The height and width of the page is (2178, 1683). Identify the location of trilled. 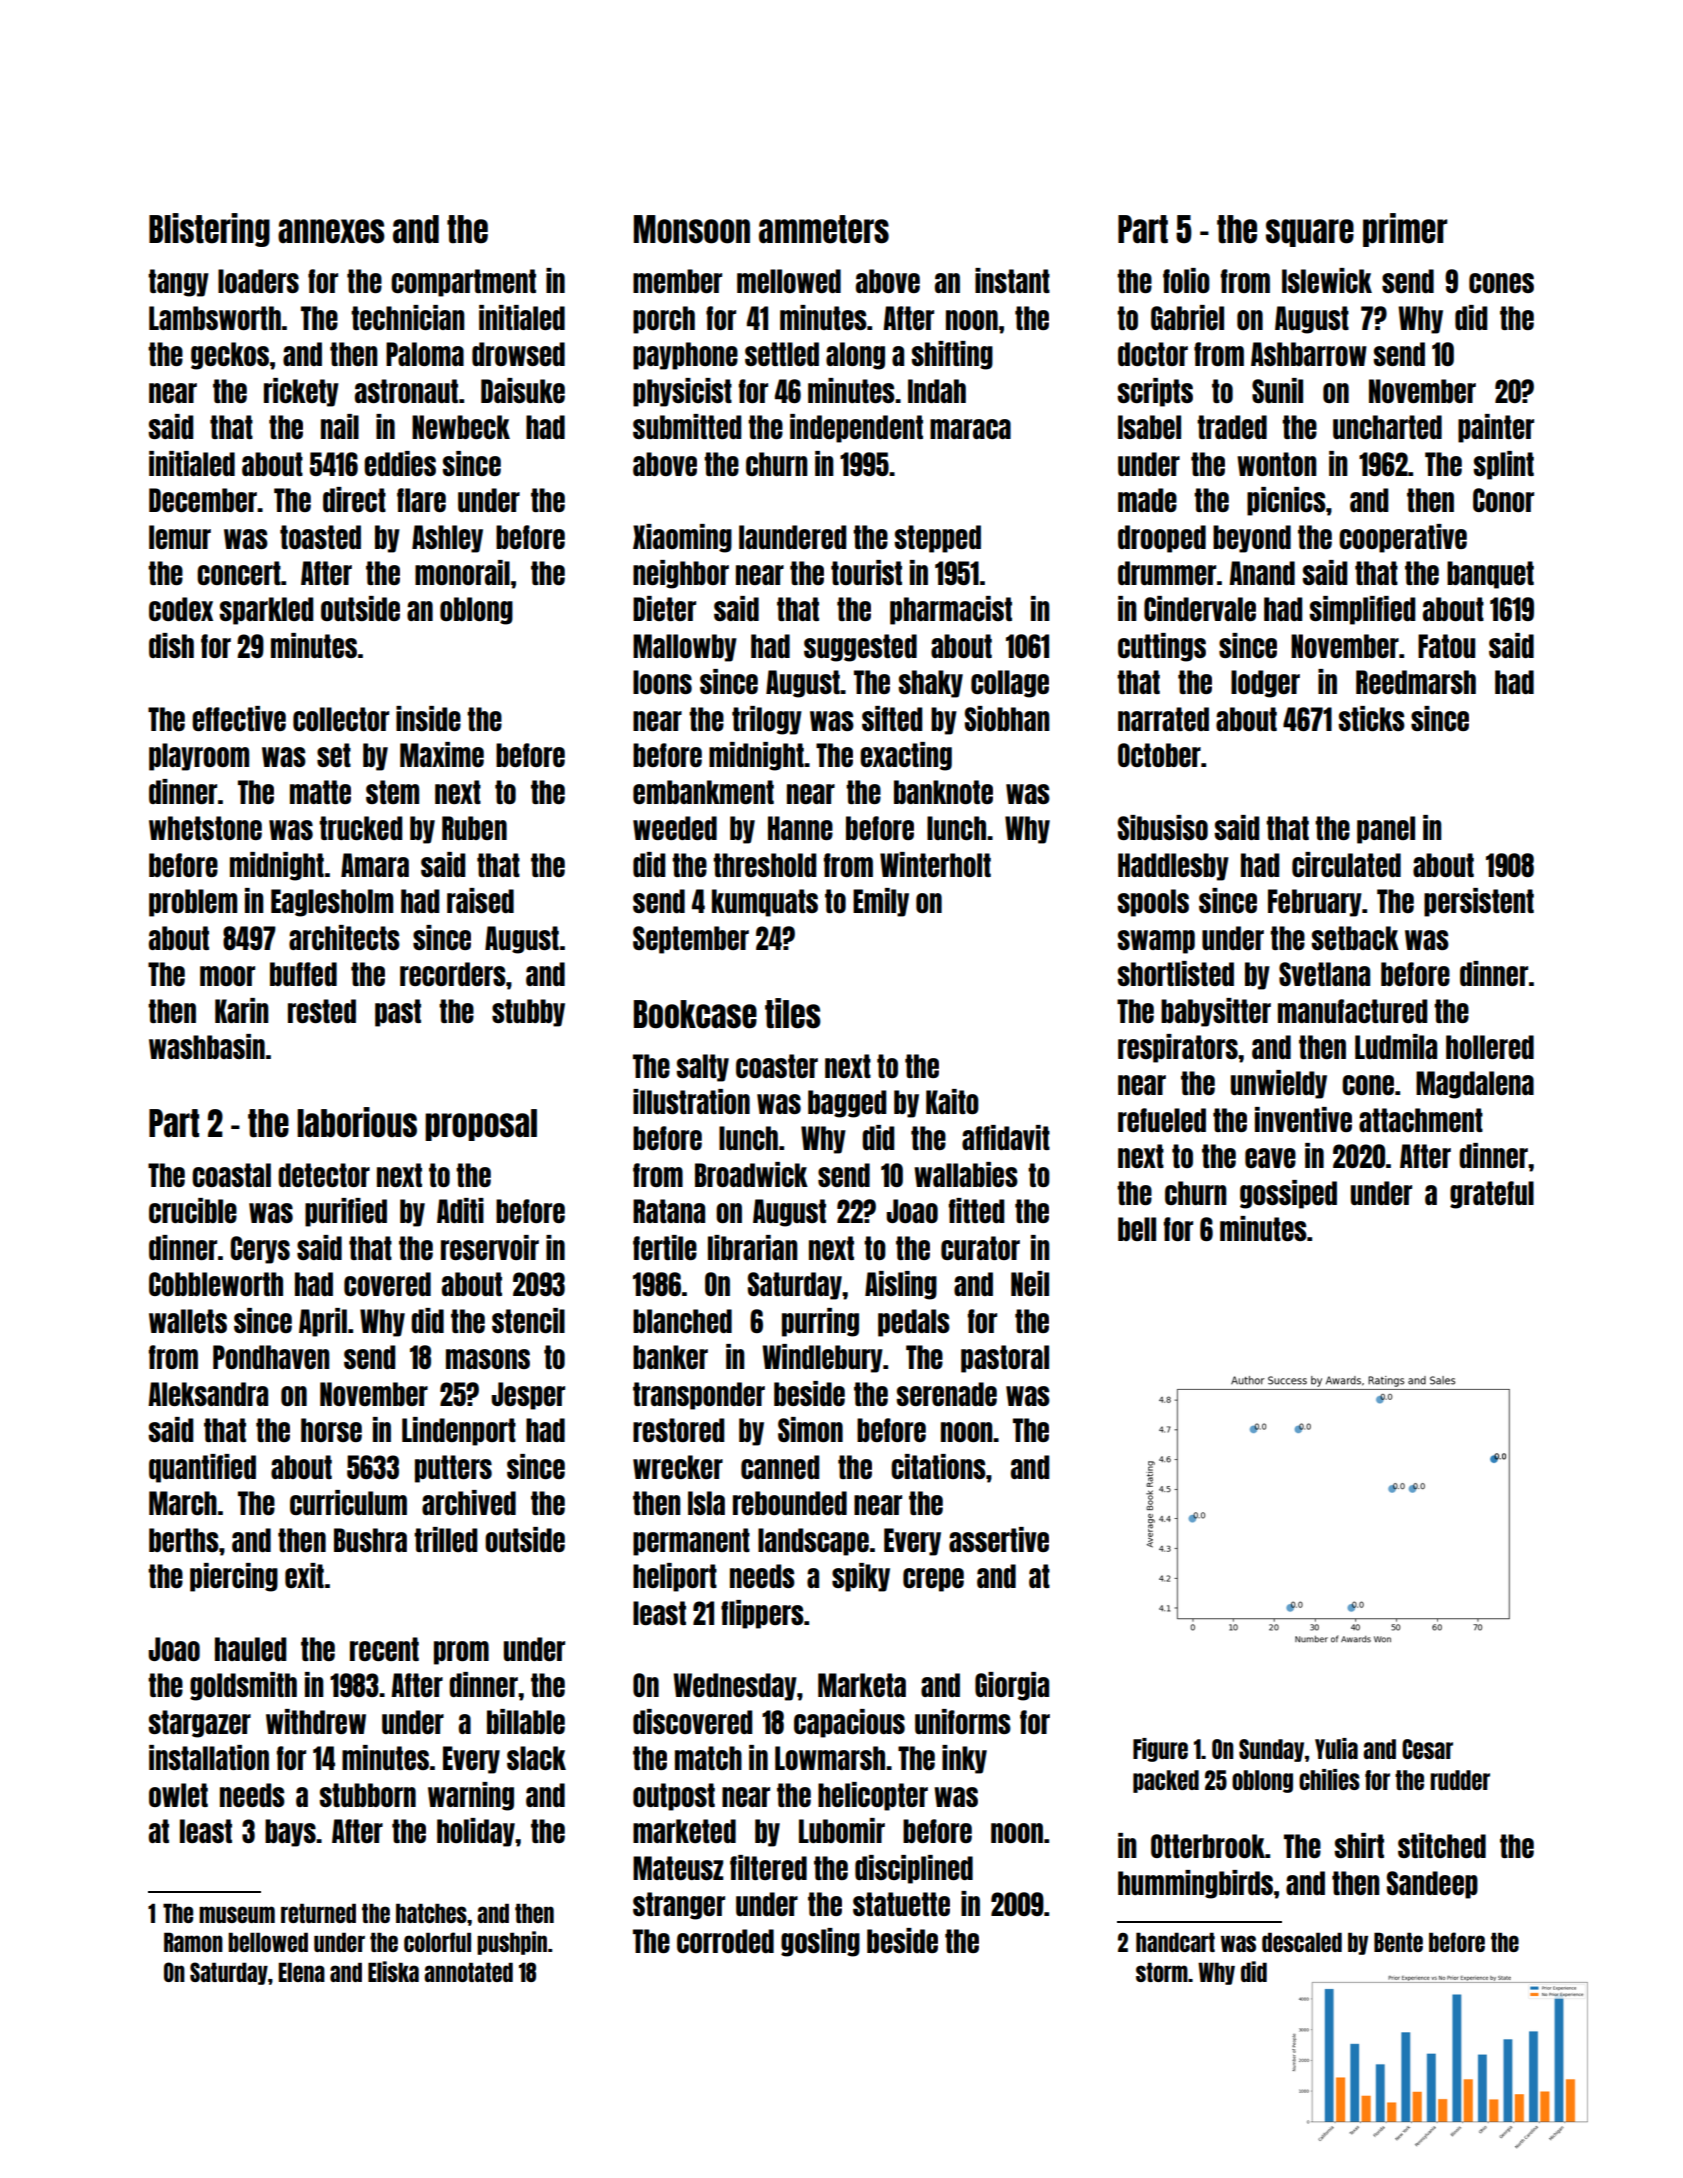
(445, 1539).
